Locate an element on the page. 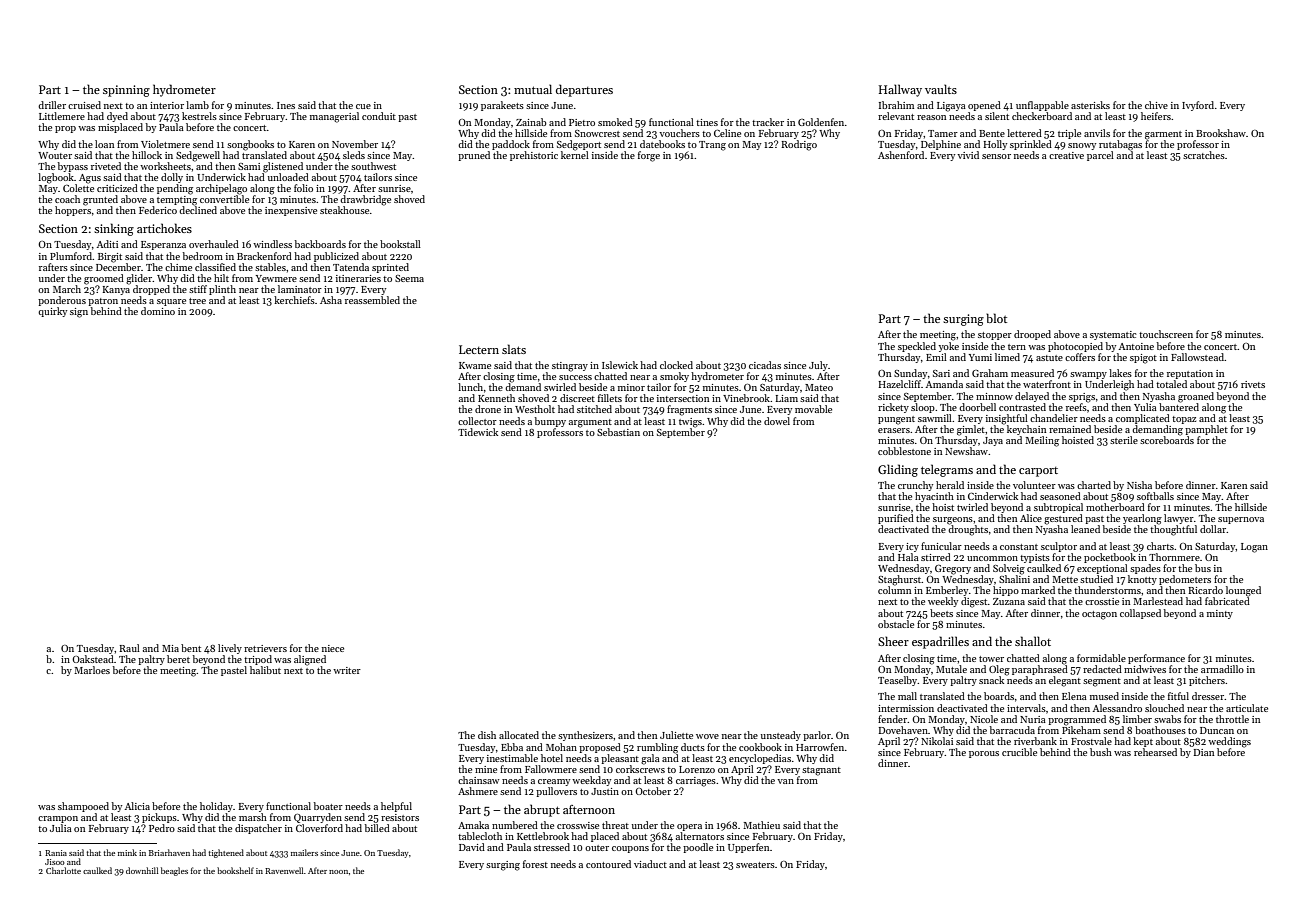  sleds is located at coordinates (354, 155).
